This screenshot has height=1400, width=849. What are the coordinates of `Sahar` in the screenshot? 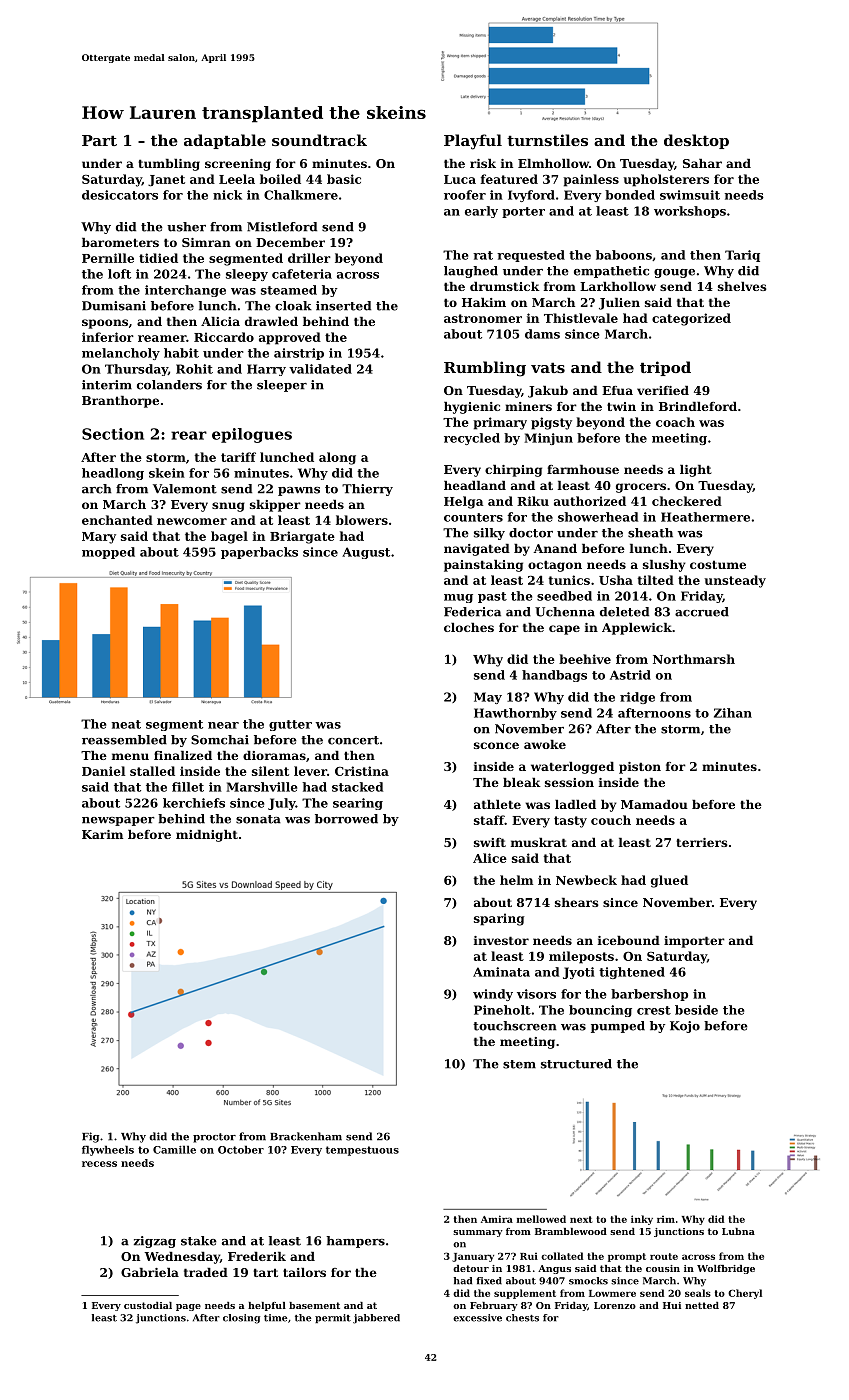 It's located at (702, 163).
